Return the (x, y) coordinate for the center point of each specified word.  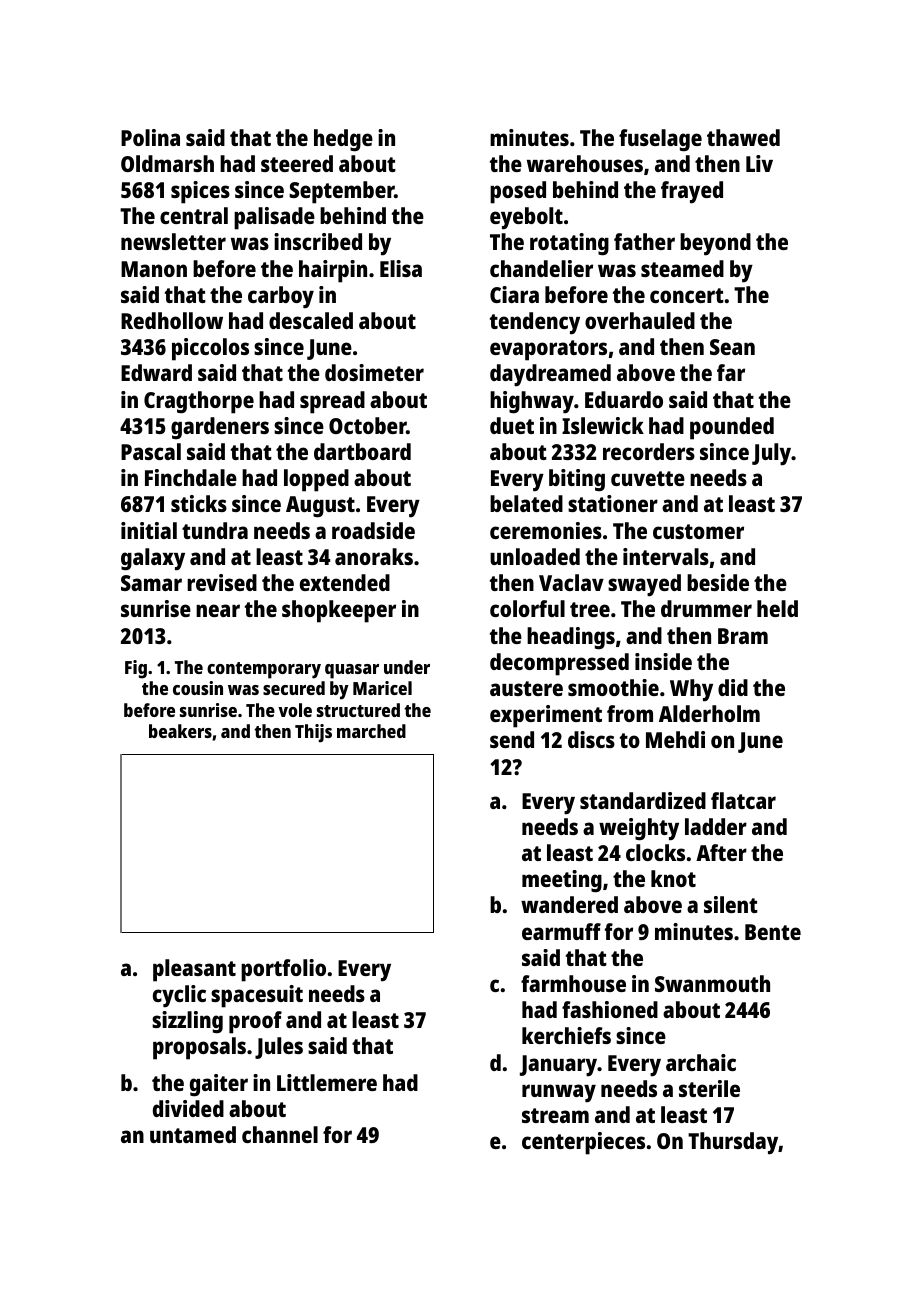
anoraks (374, 556)
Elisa (401, 268)
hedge (343, 140)
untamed (193, 1134)
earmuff (561, 931)
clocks (655, 852)
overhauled (640, 320)
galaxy (153, 559)
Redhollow (172, 320)
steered (297, 163)
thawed (743, 137)
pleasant (194, 970)
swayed (644, 585)
